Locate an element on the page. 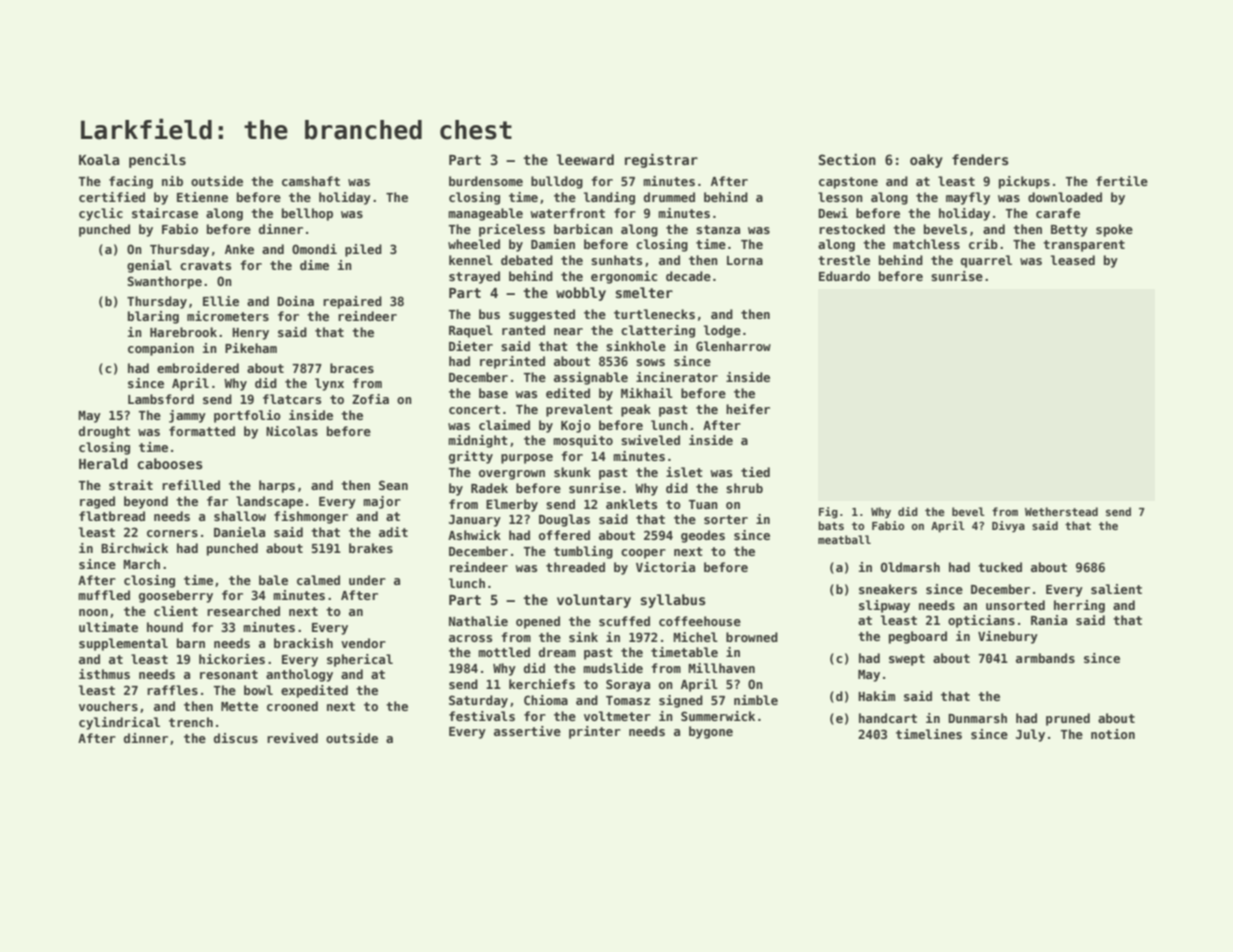 This page has height=952, width=1233. registrar is located at coordinates (661, 160).
